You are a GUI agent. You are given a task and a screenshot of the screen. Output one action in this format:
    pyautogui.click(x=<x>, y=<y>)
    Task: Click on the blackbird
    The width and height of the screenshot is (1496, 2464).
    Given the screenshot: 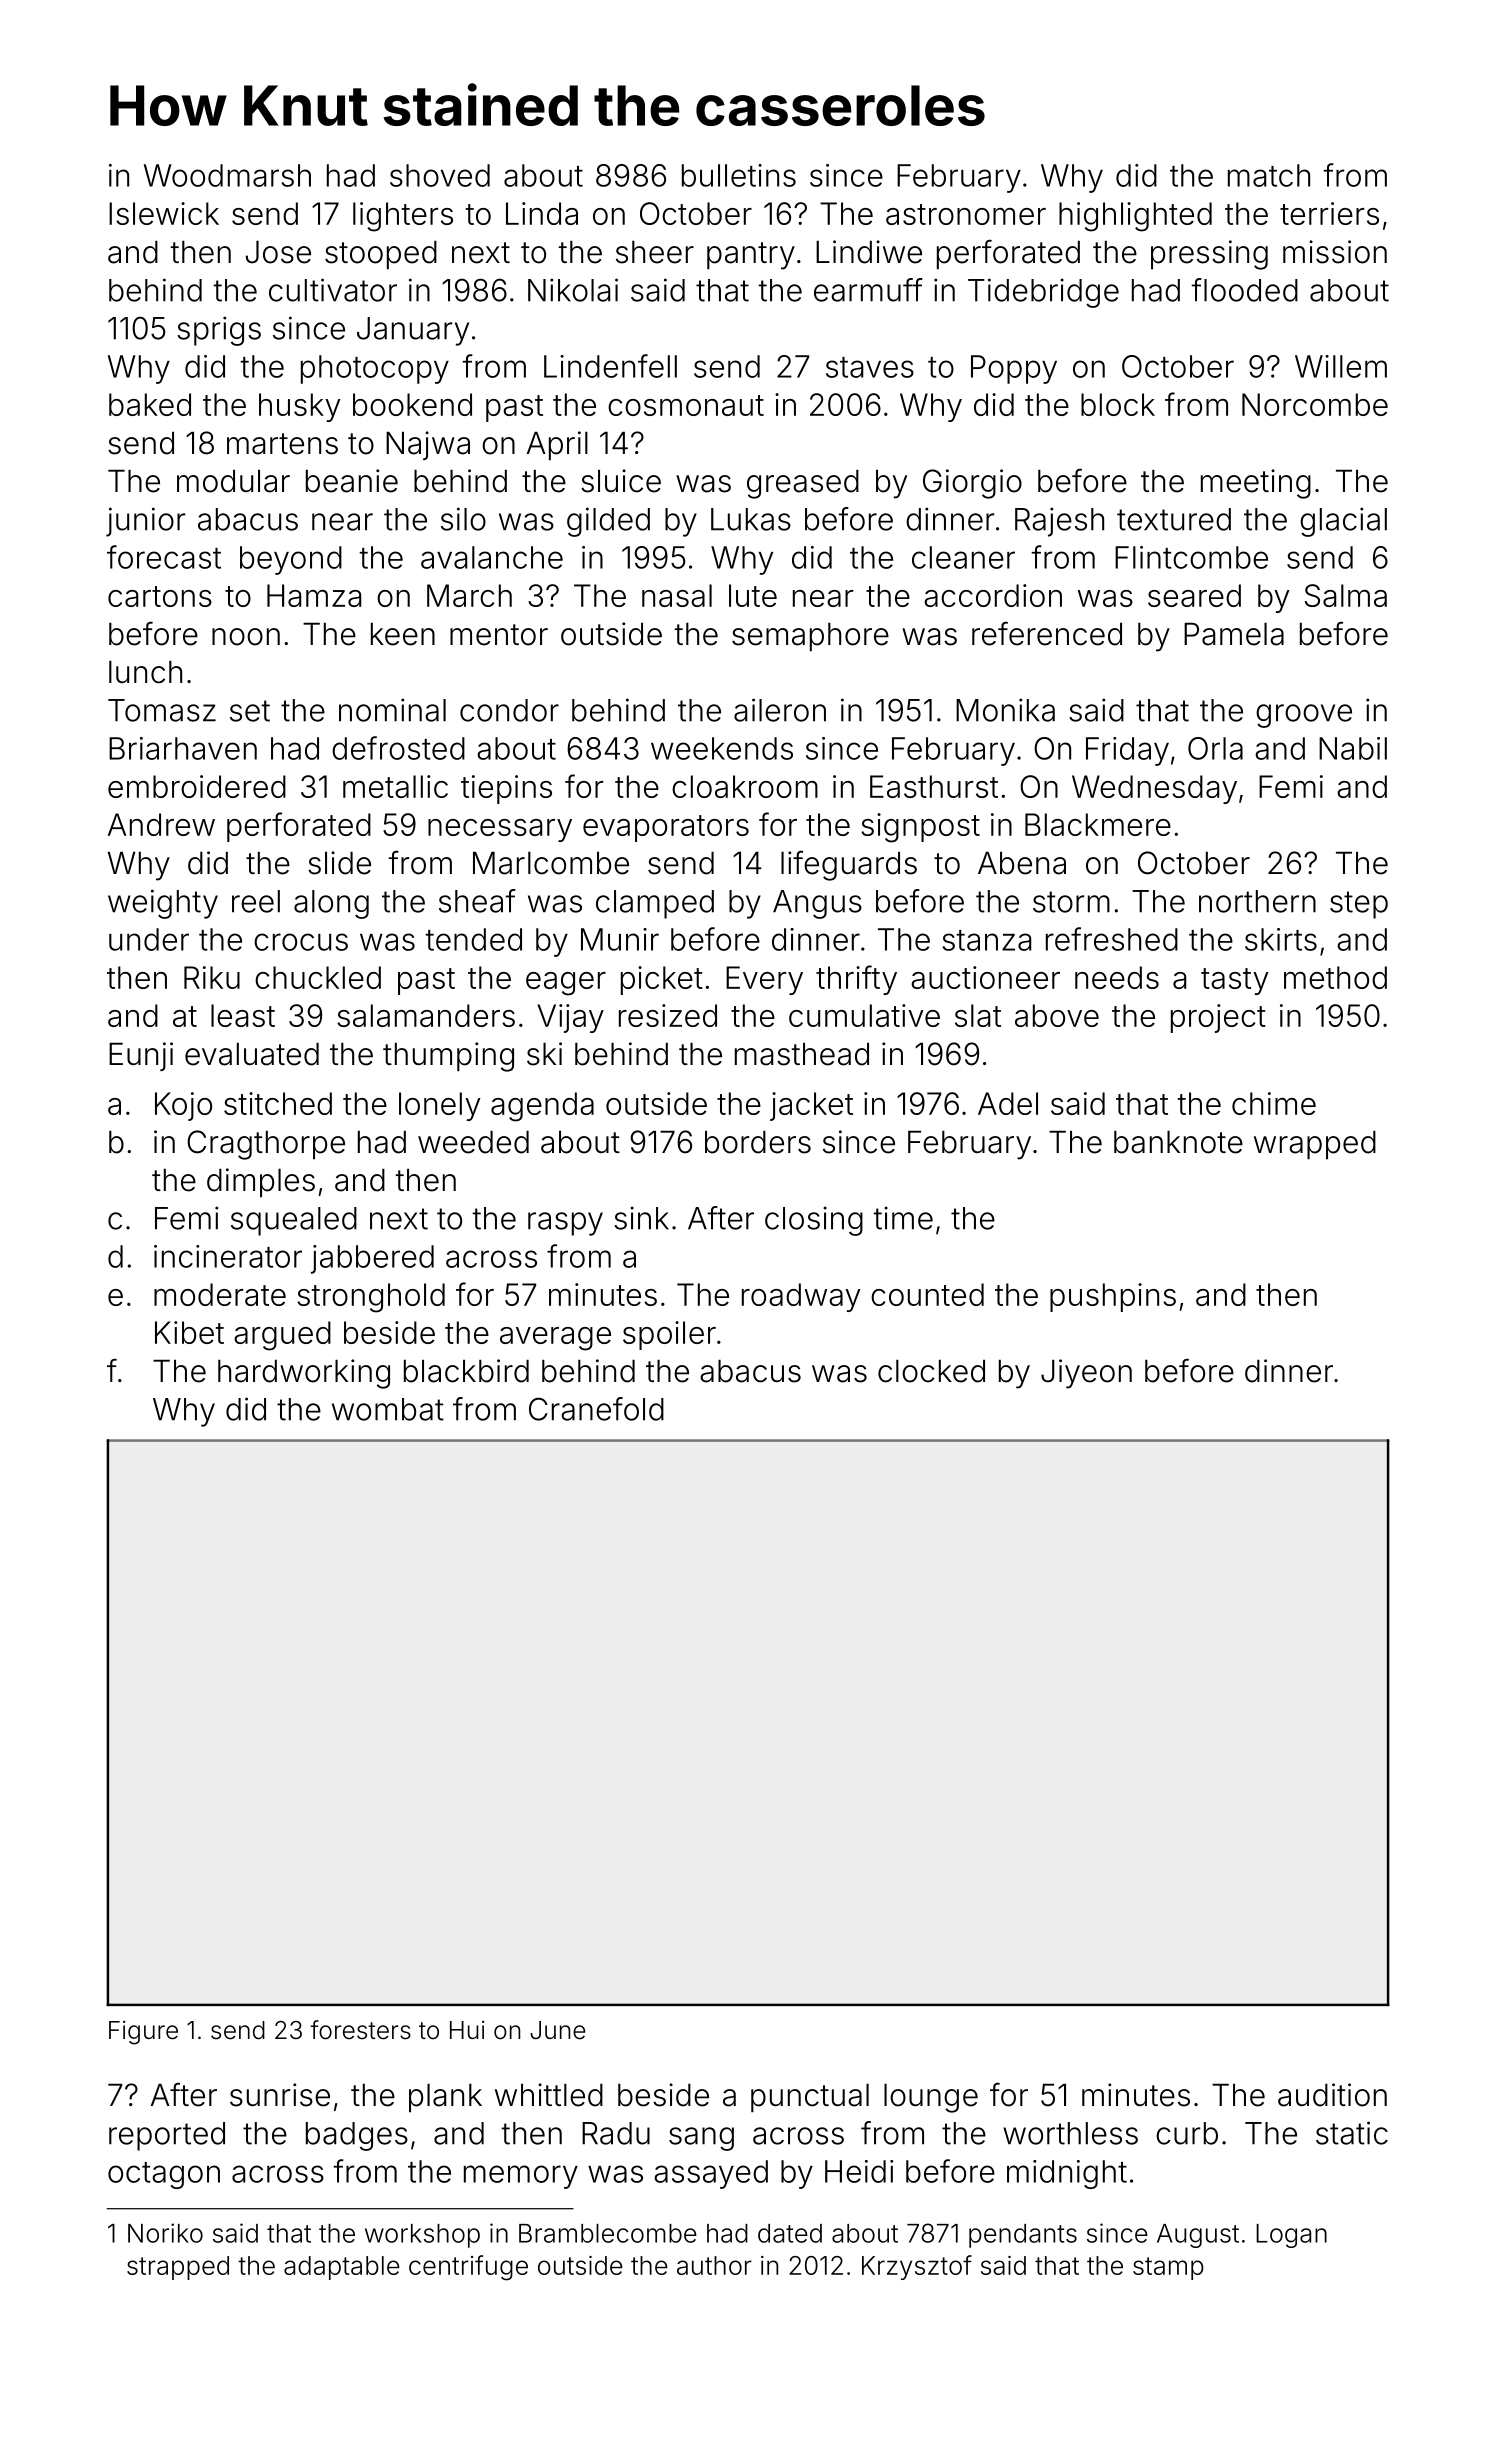 What is the action you would take?
    pyautogui.click(x=466, y=1371)
